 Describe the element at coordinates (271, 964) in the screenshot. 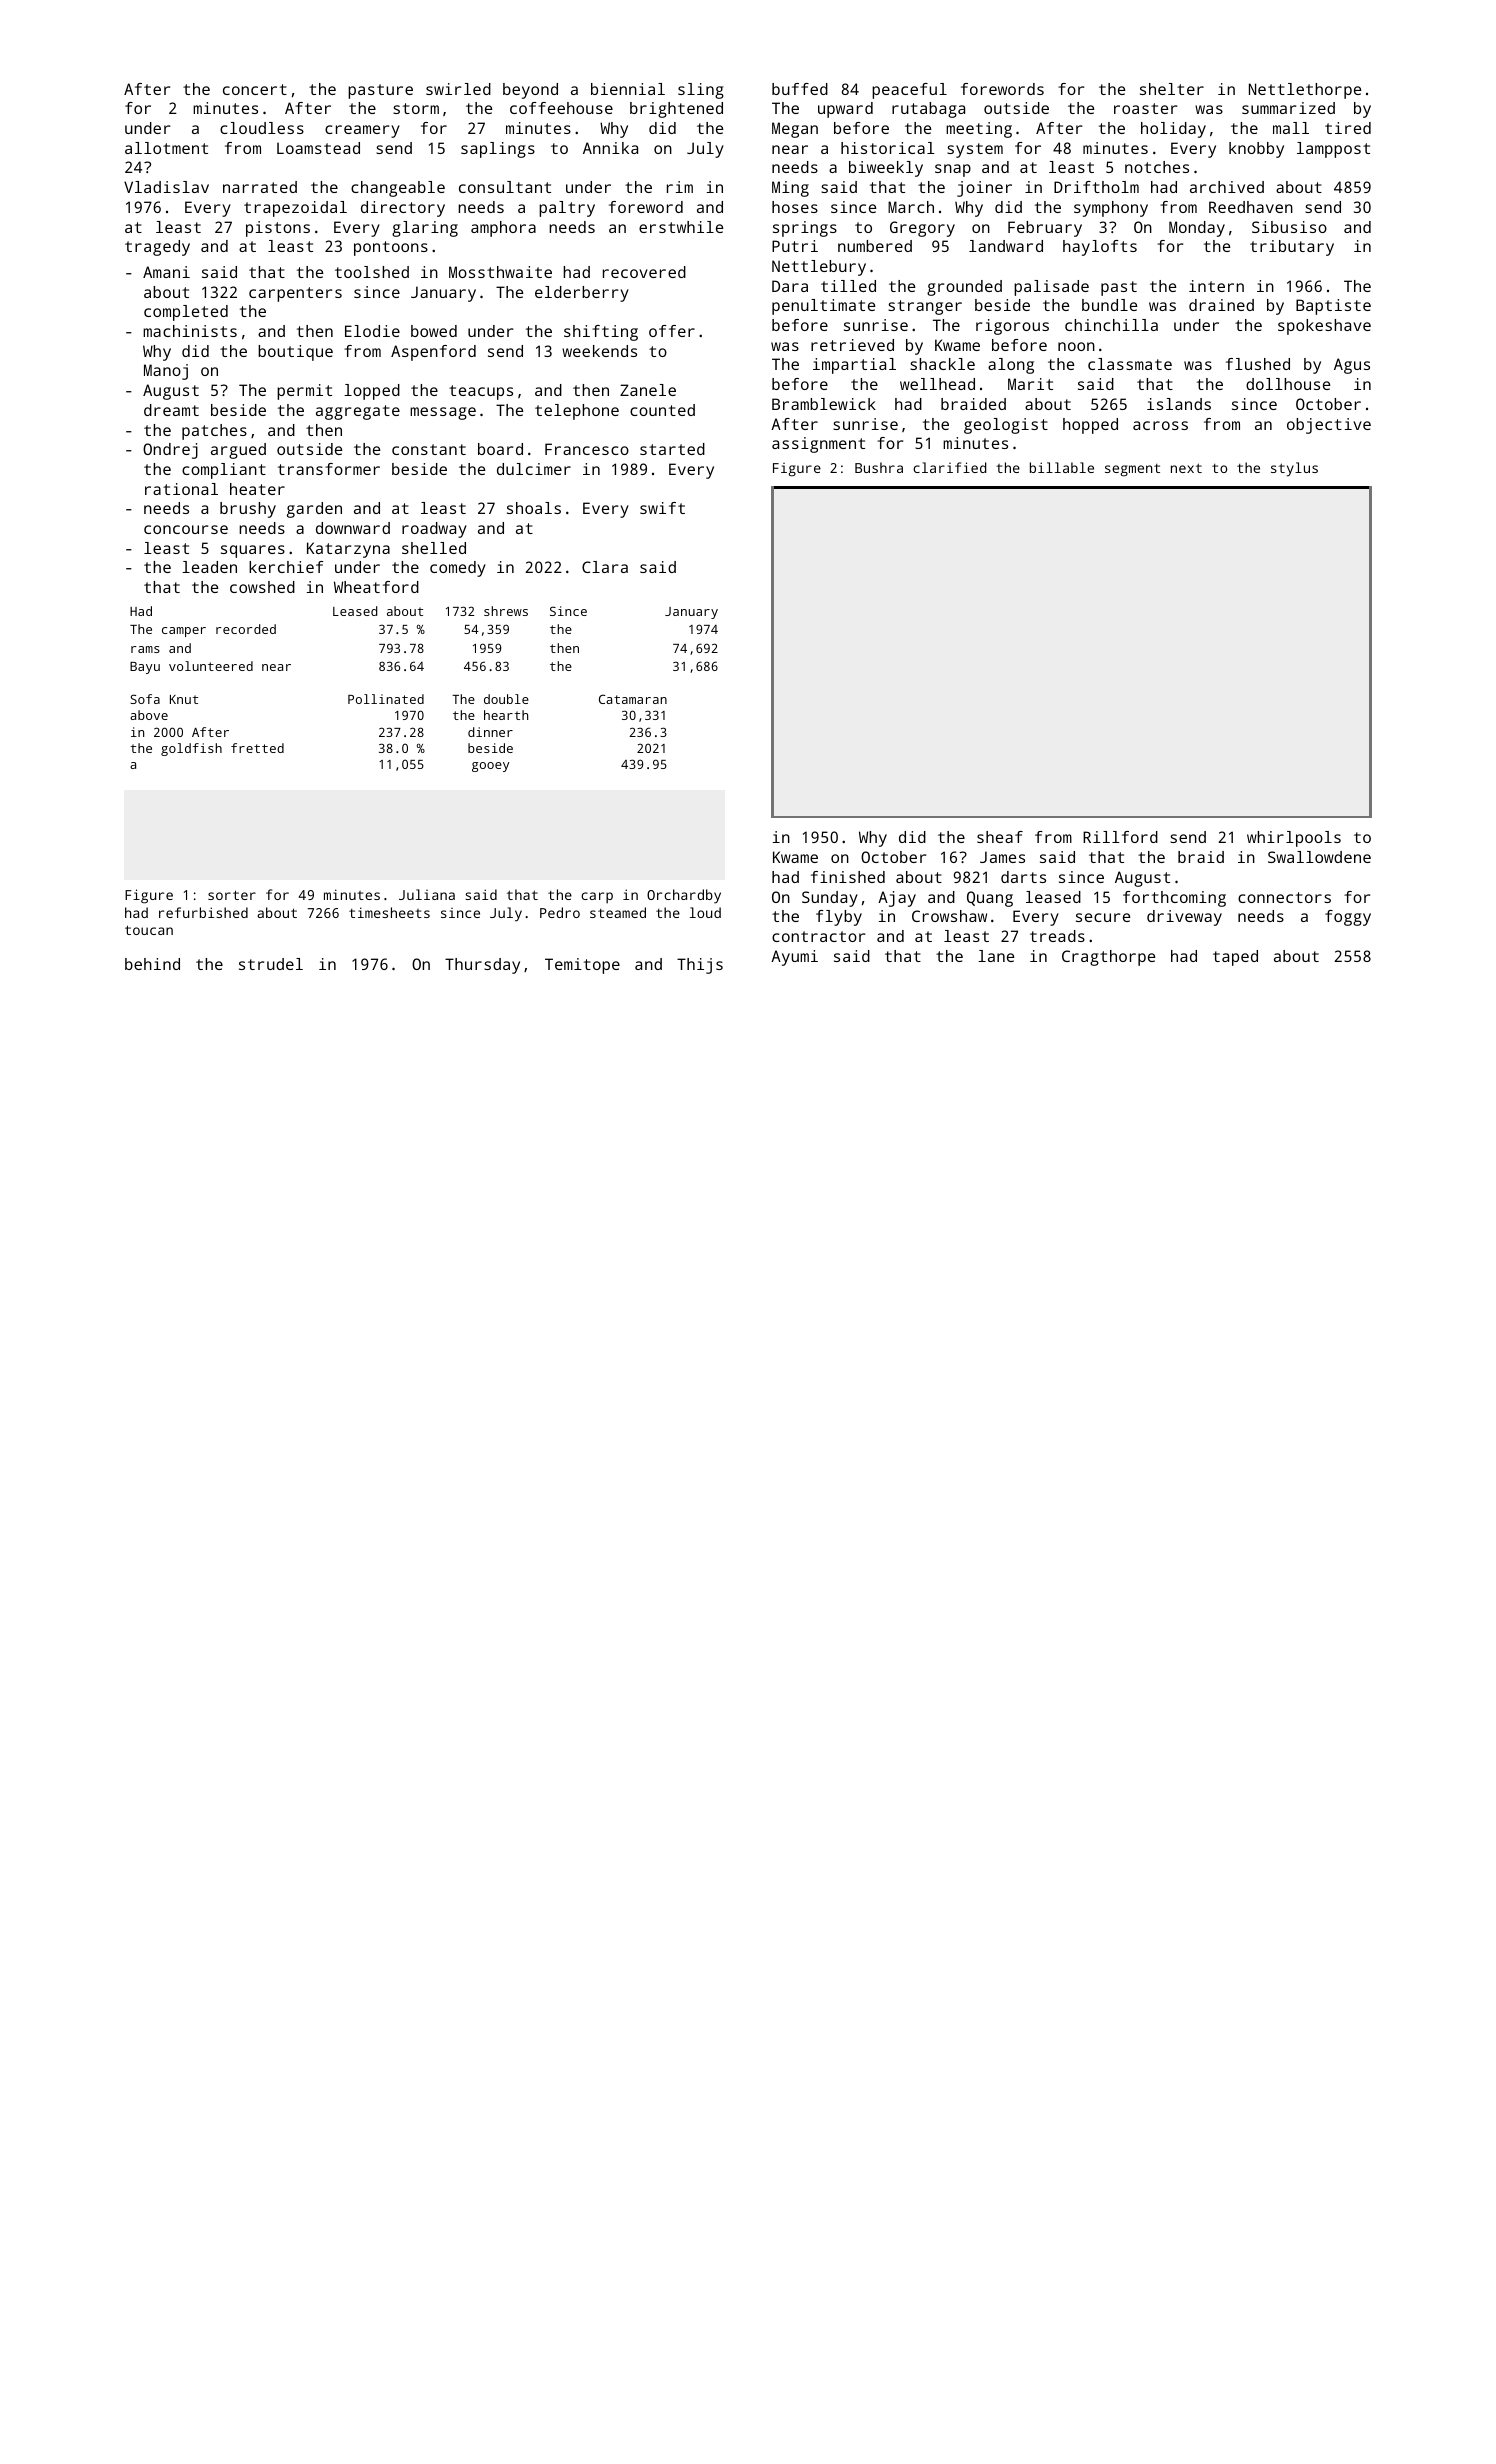

I see `strudel` at that location.
